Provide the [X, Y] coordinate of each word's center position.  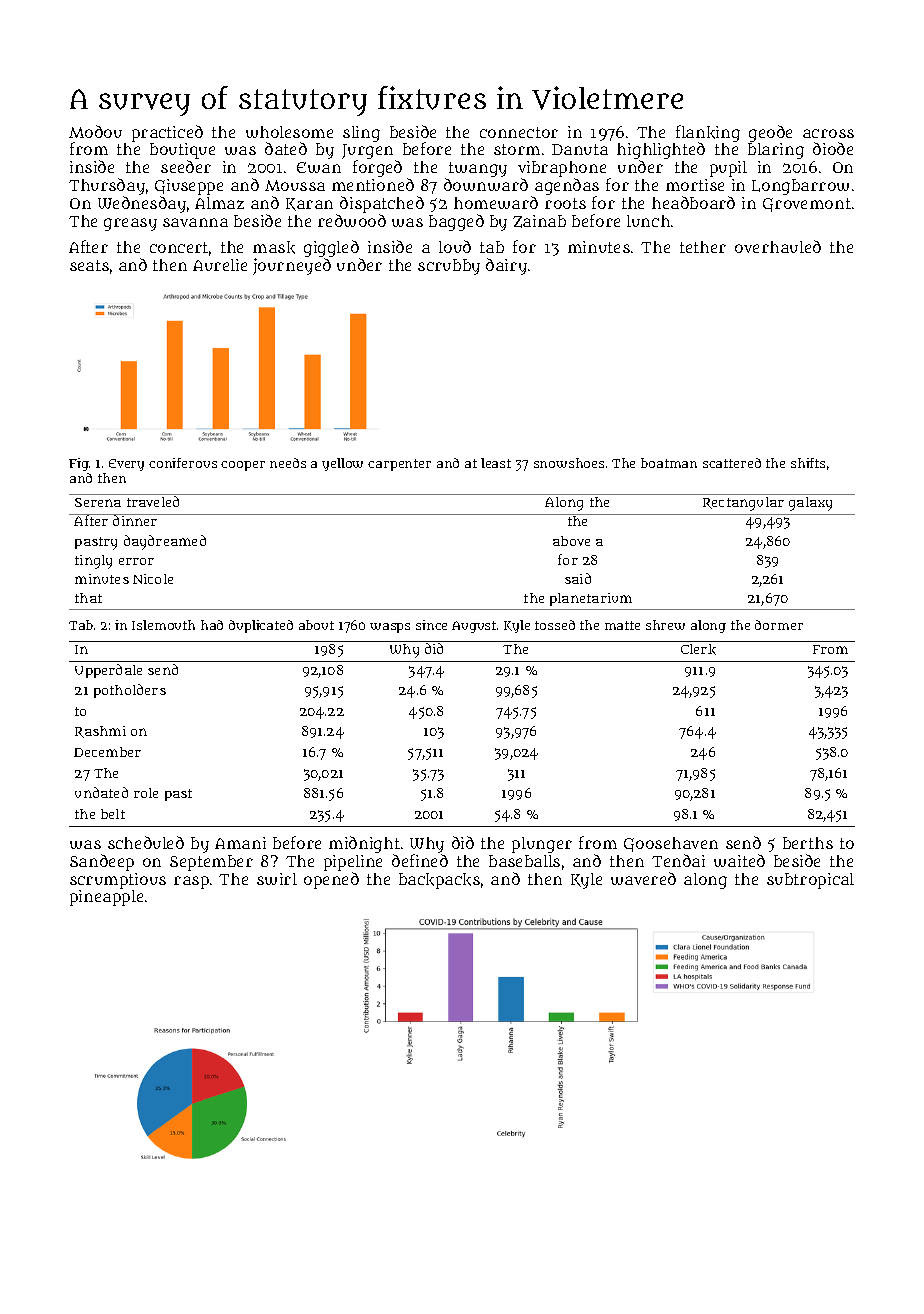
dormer [779, 625]
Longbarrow [800, 187]
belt [113, 814]
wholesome [289, 132]
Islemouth [163, 625]
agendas [567, 186]
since [431, 625]
